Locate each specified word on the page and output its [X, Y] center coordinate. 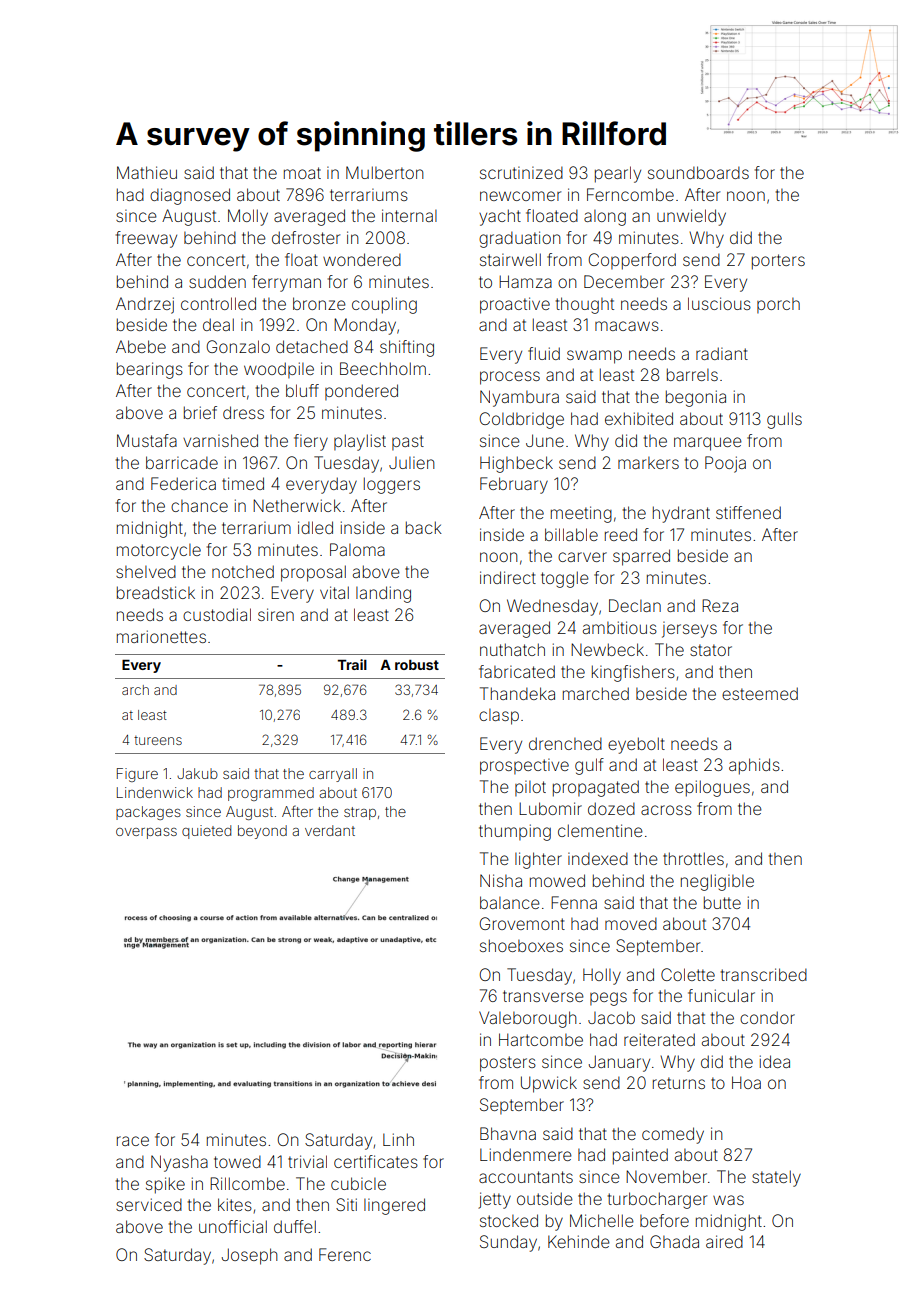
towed [237, 1161]
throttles [693, 858]
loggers [392, 485]
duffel [295, 1226]
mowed [557, 880]
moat [302, 173]
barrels [692, 374]
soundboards [698, 172]
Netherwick [297, 505]
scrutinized [521, 172]
